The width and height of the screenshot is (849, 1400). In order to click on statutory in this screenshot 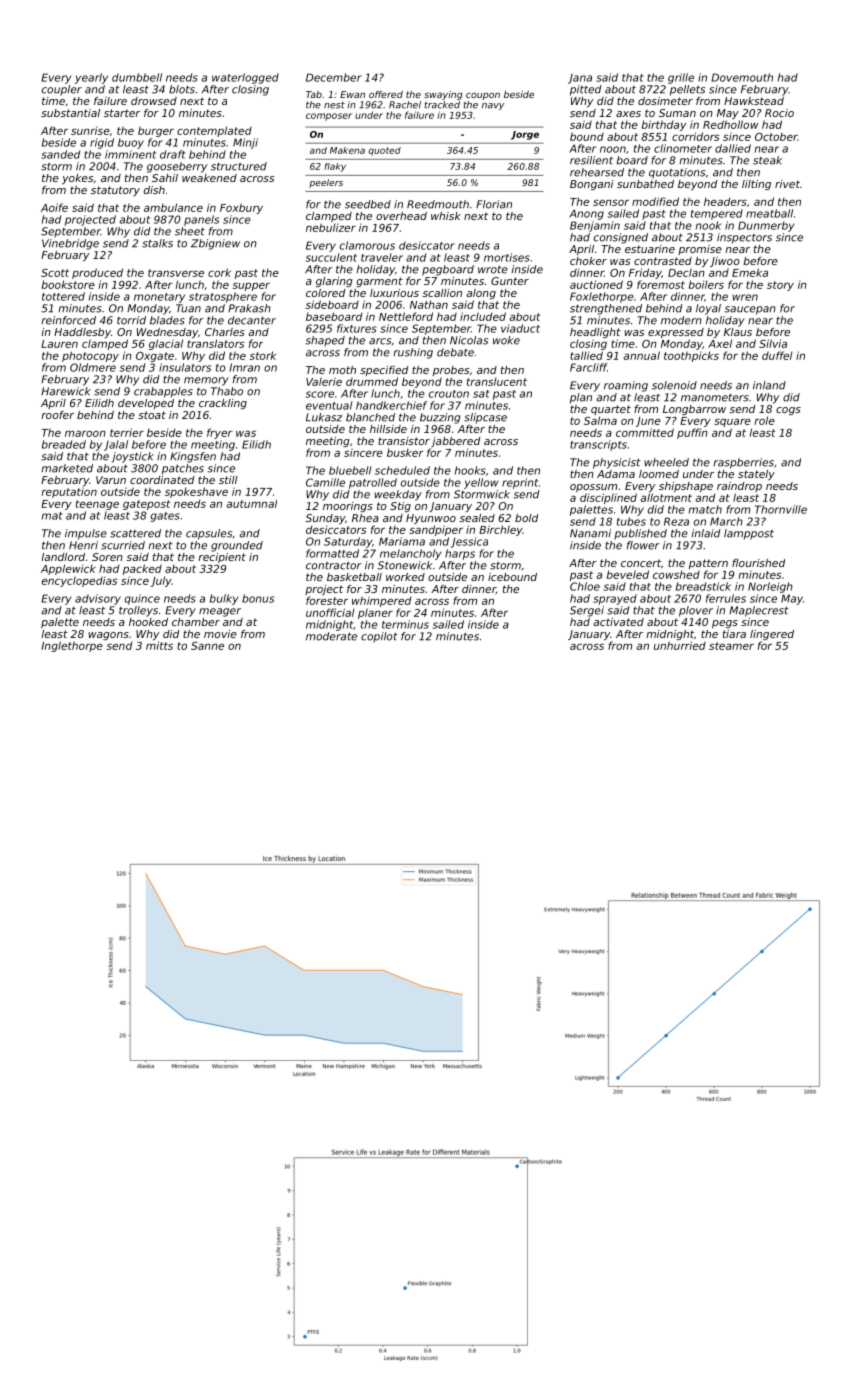, I will do `click(115, 191)`.
